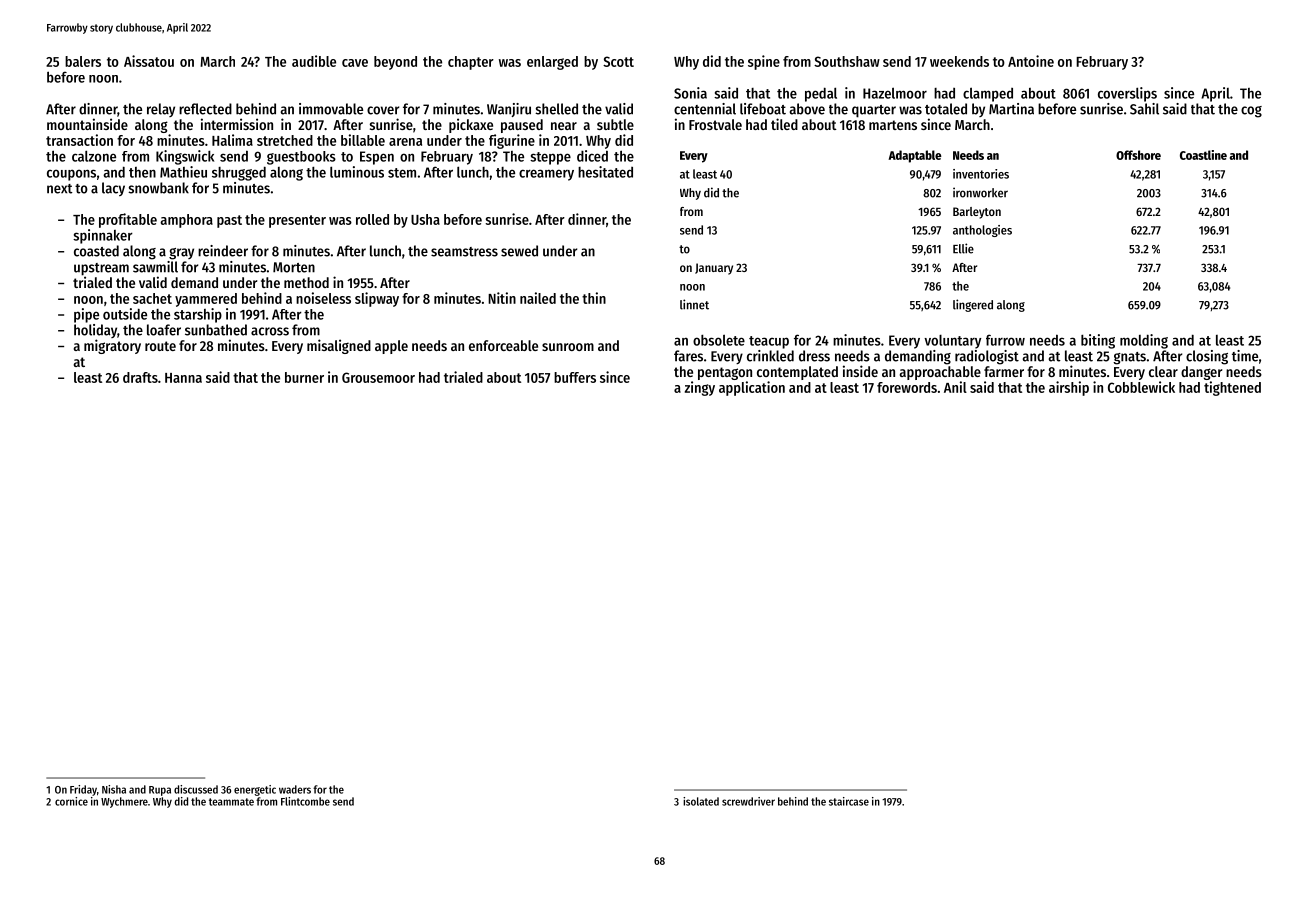  Describe the element at coordinates (701, 801) in the document. I see `isolated` at that location.
